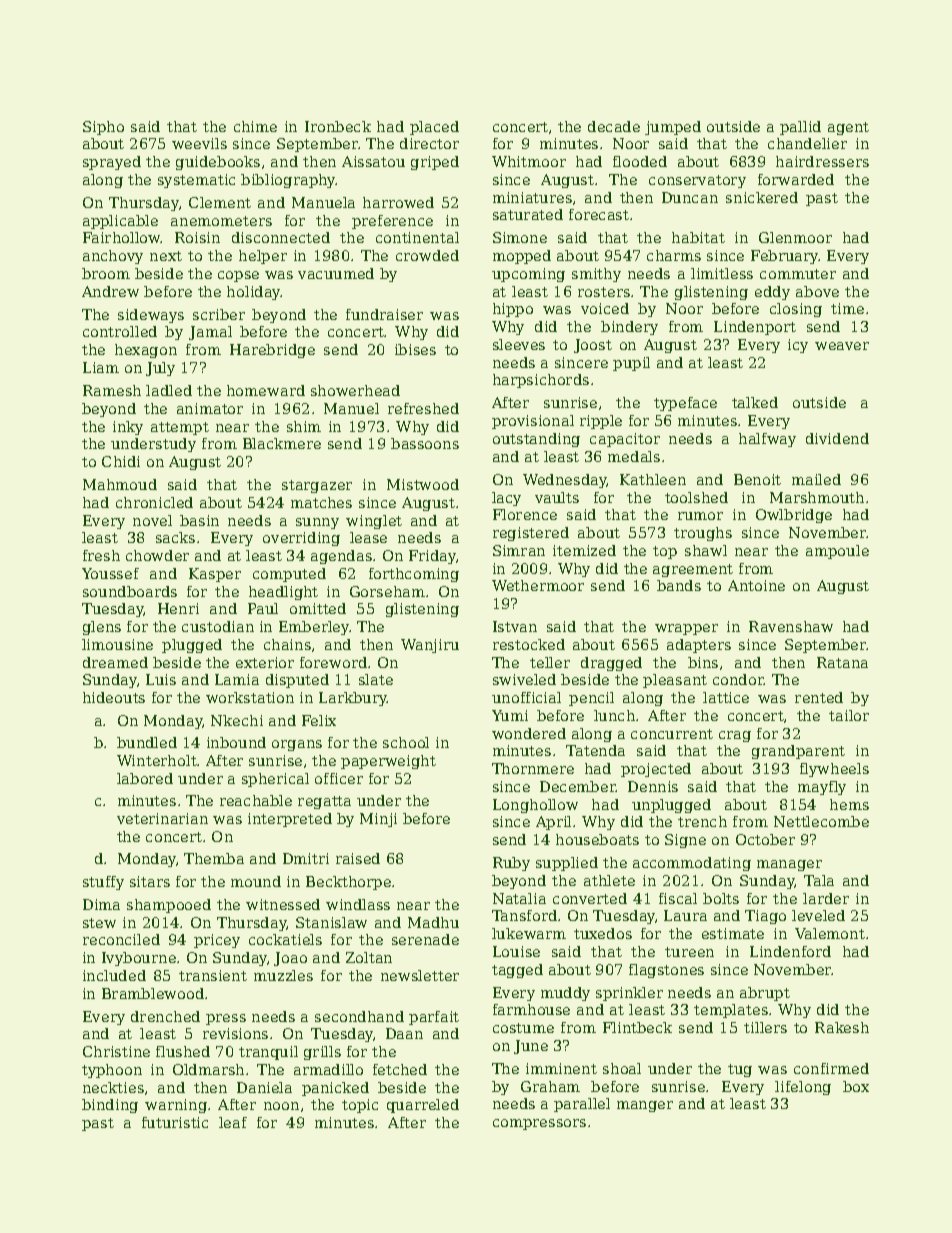 The width and height of the screenshot is (952, 1233). What do you see at coordinates (376, 679) in the screenshot?
I see `slate` at bounding box center [376, 679].
